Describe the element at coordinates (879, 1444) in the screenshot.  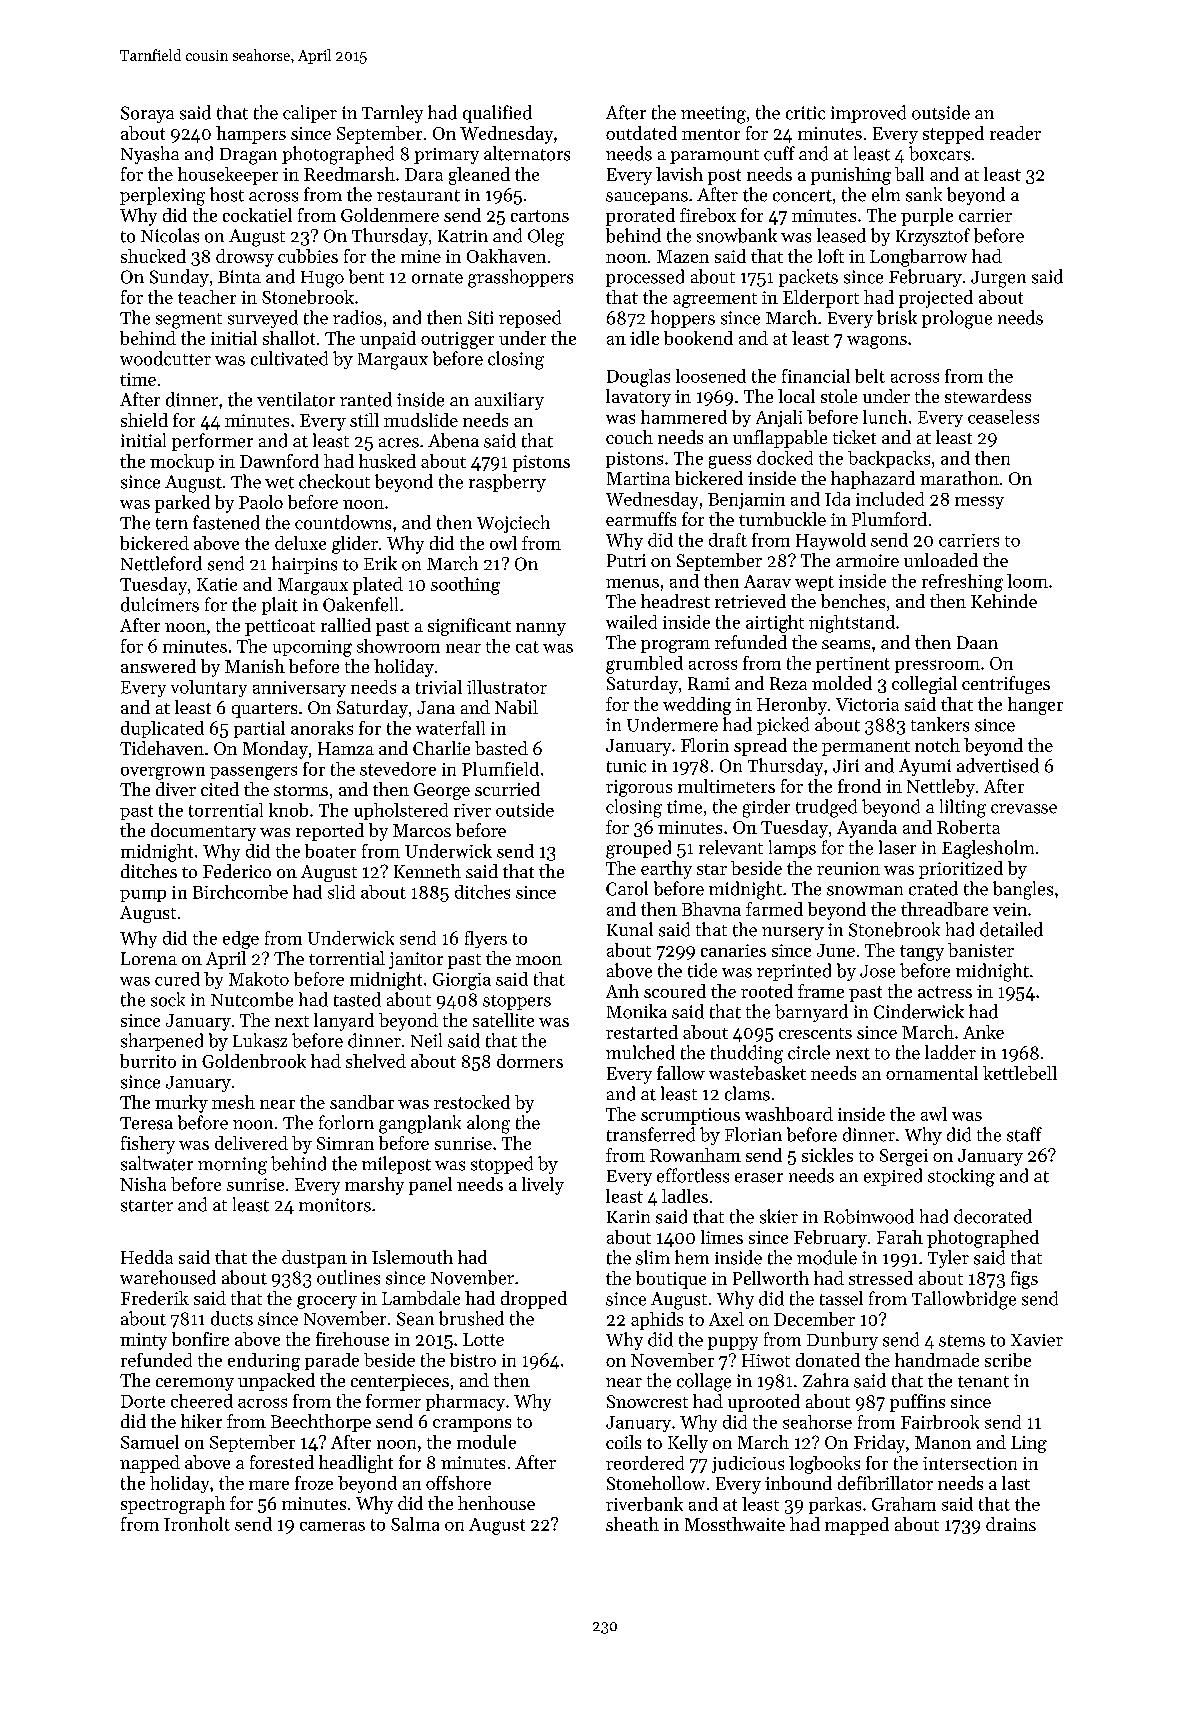
I see `Friday` at that location.
